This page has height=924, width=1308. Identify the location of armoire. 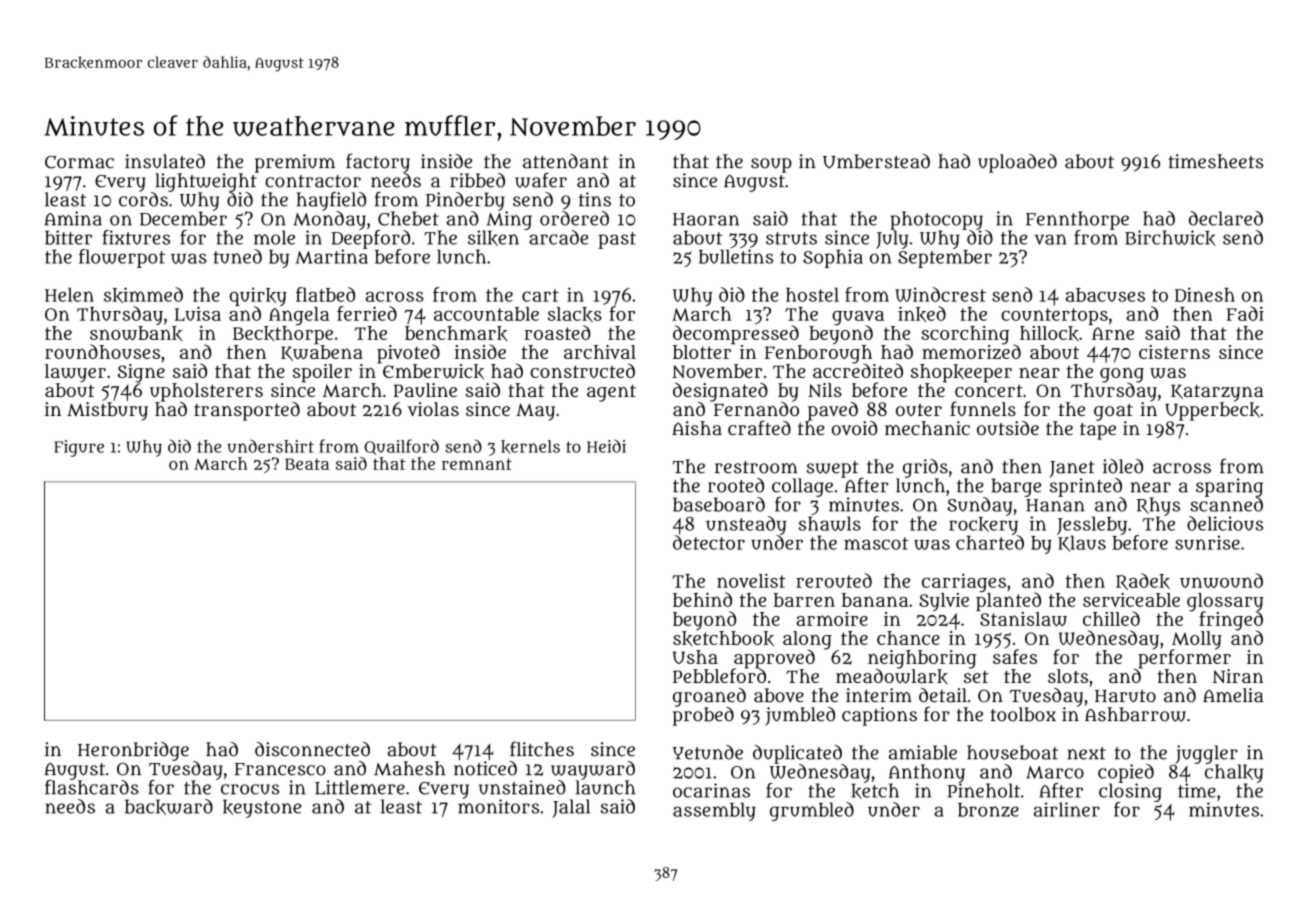
(832, 619).
